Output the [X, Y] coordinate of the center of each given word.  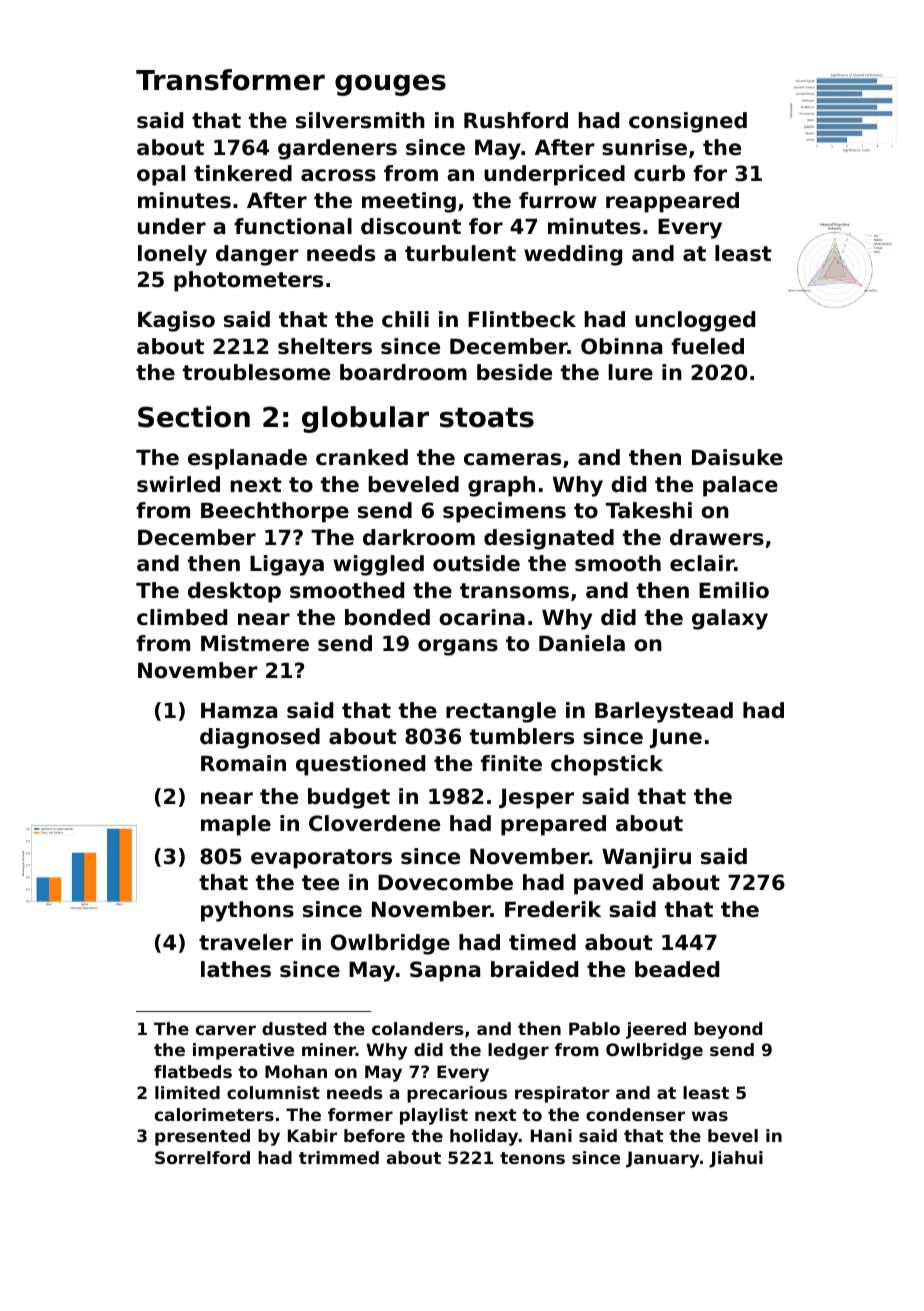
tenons [532, 1158]
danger [257, 255]
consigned [688, 122]
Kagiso [176, 321]
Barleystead [664, 712]
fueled [707, 346]
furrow [558, 200]
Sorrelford [202, 1157]
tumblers [522, 736]
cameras [512, 459]
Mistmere [255, 643]
